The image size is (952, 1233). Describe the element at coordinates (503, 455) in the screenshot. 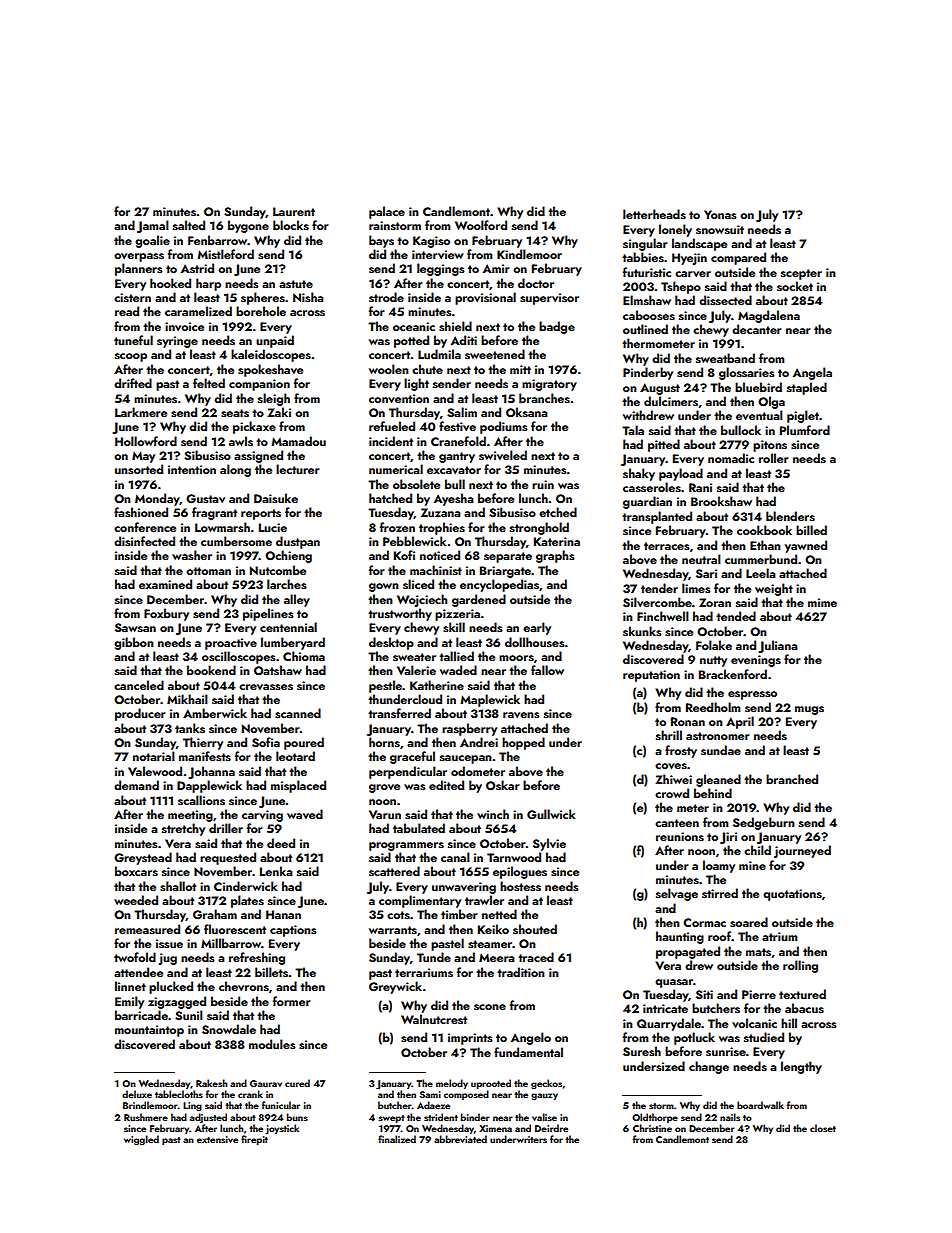

I see `swiveled` at that location.
